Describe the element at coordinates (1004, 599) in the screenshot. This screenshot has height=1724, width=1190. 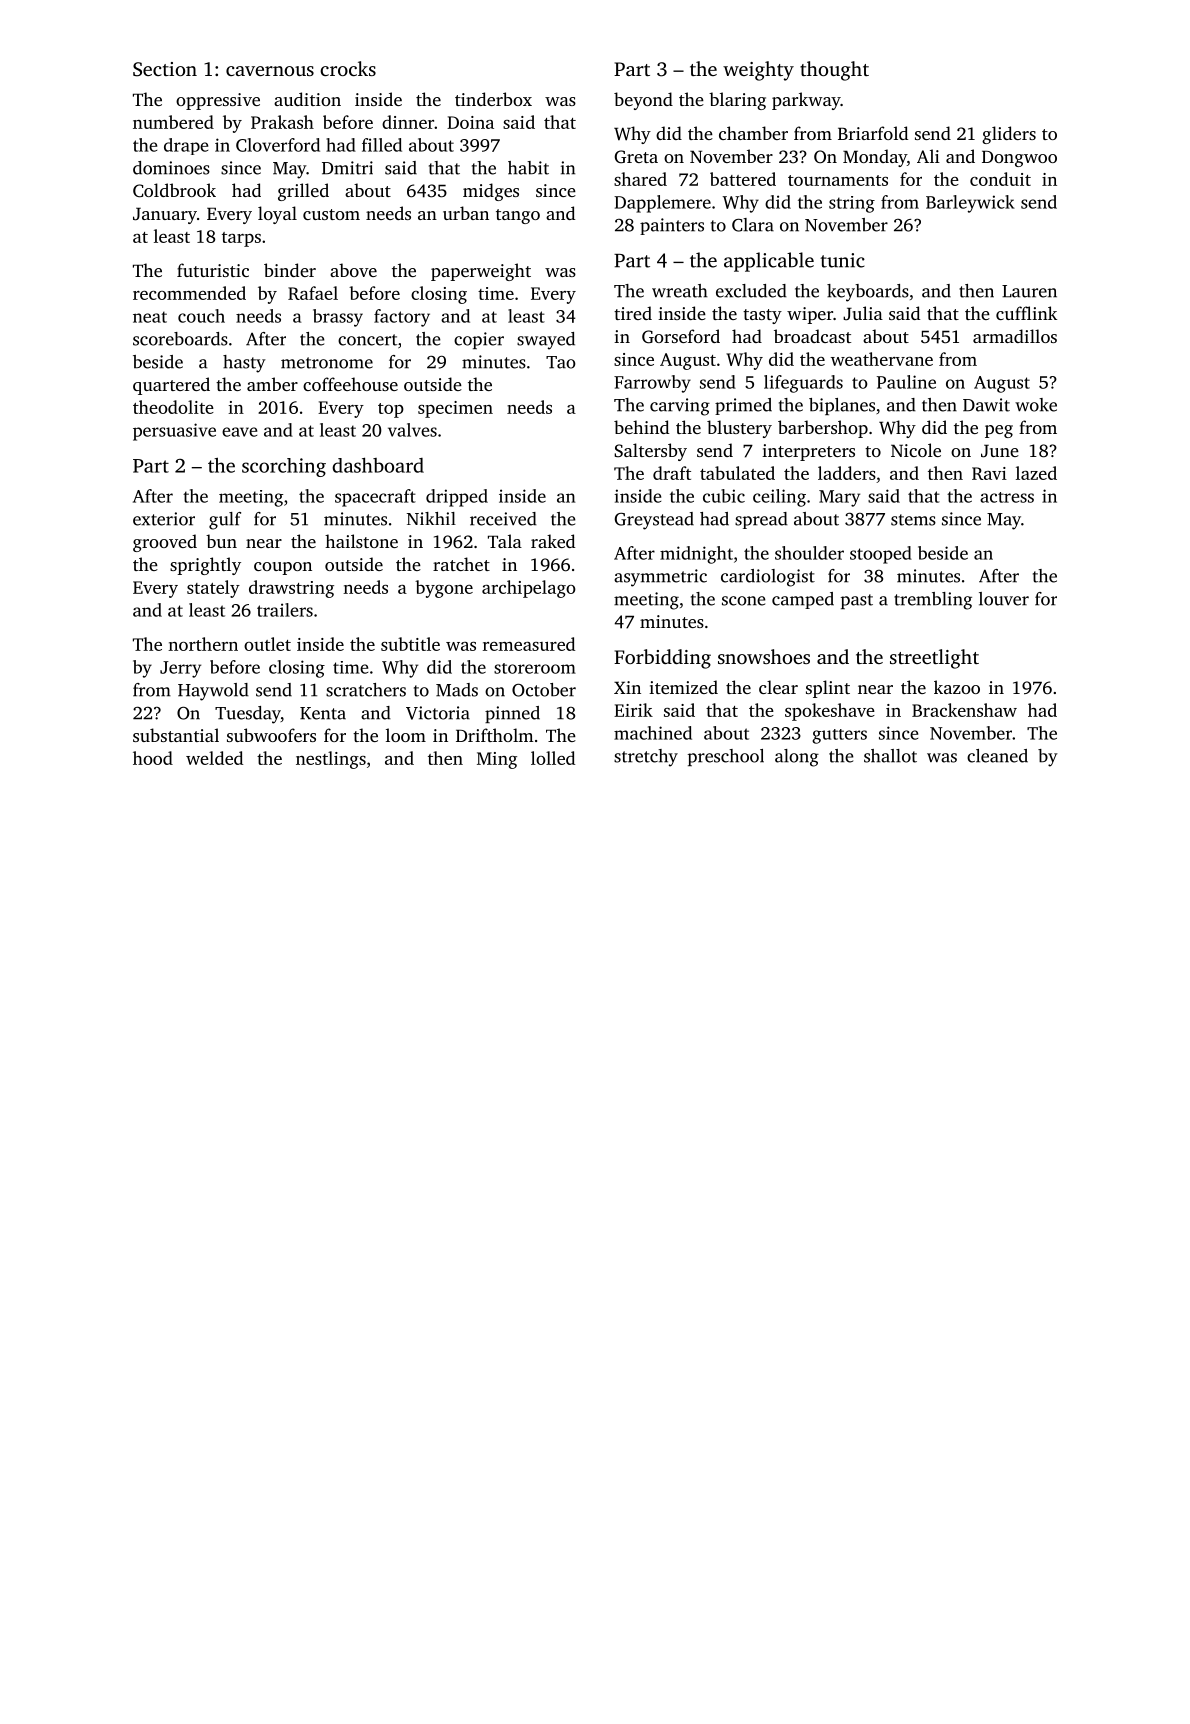
I see `louver` at that location.
